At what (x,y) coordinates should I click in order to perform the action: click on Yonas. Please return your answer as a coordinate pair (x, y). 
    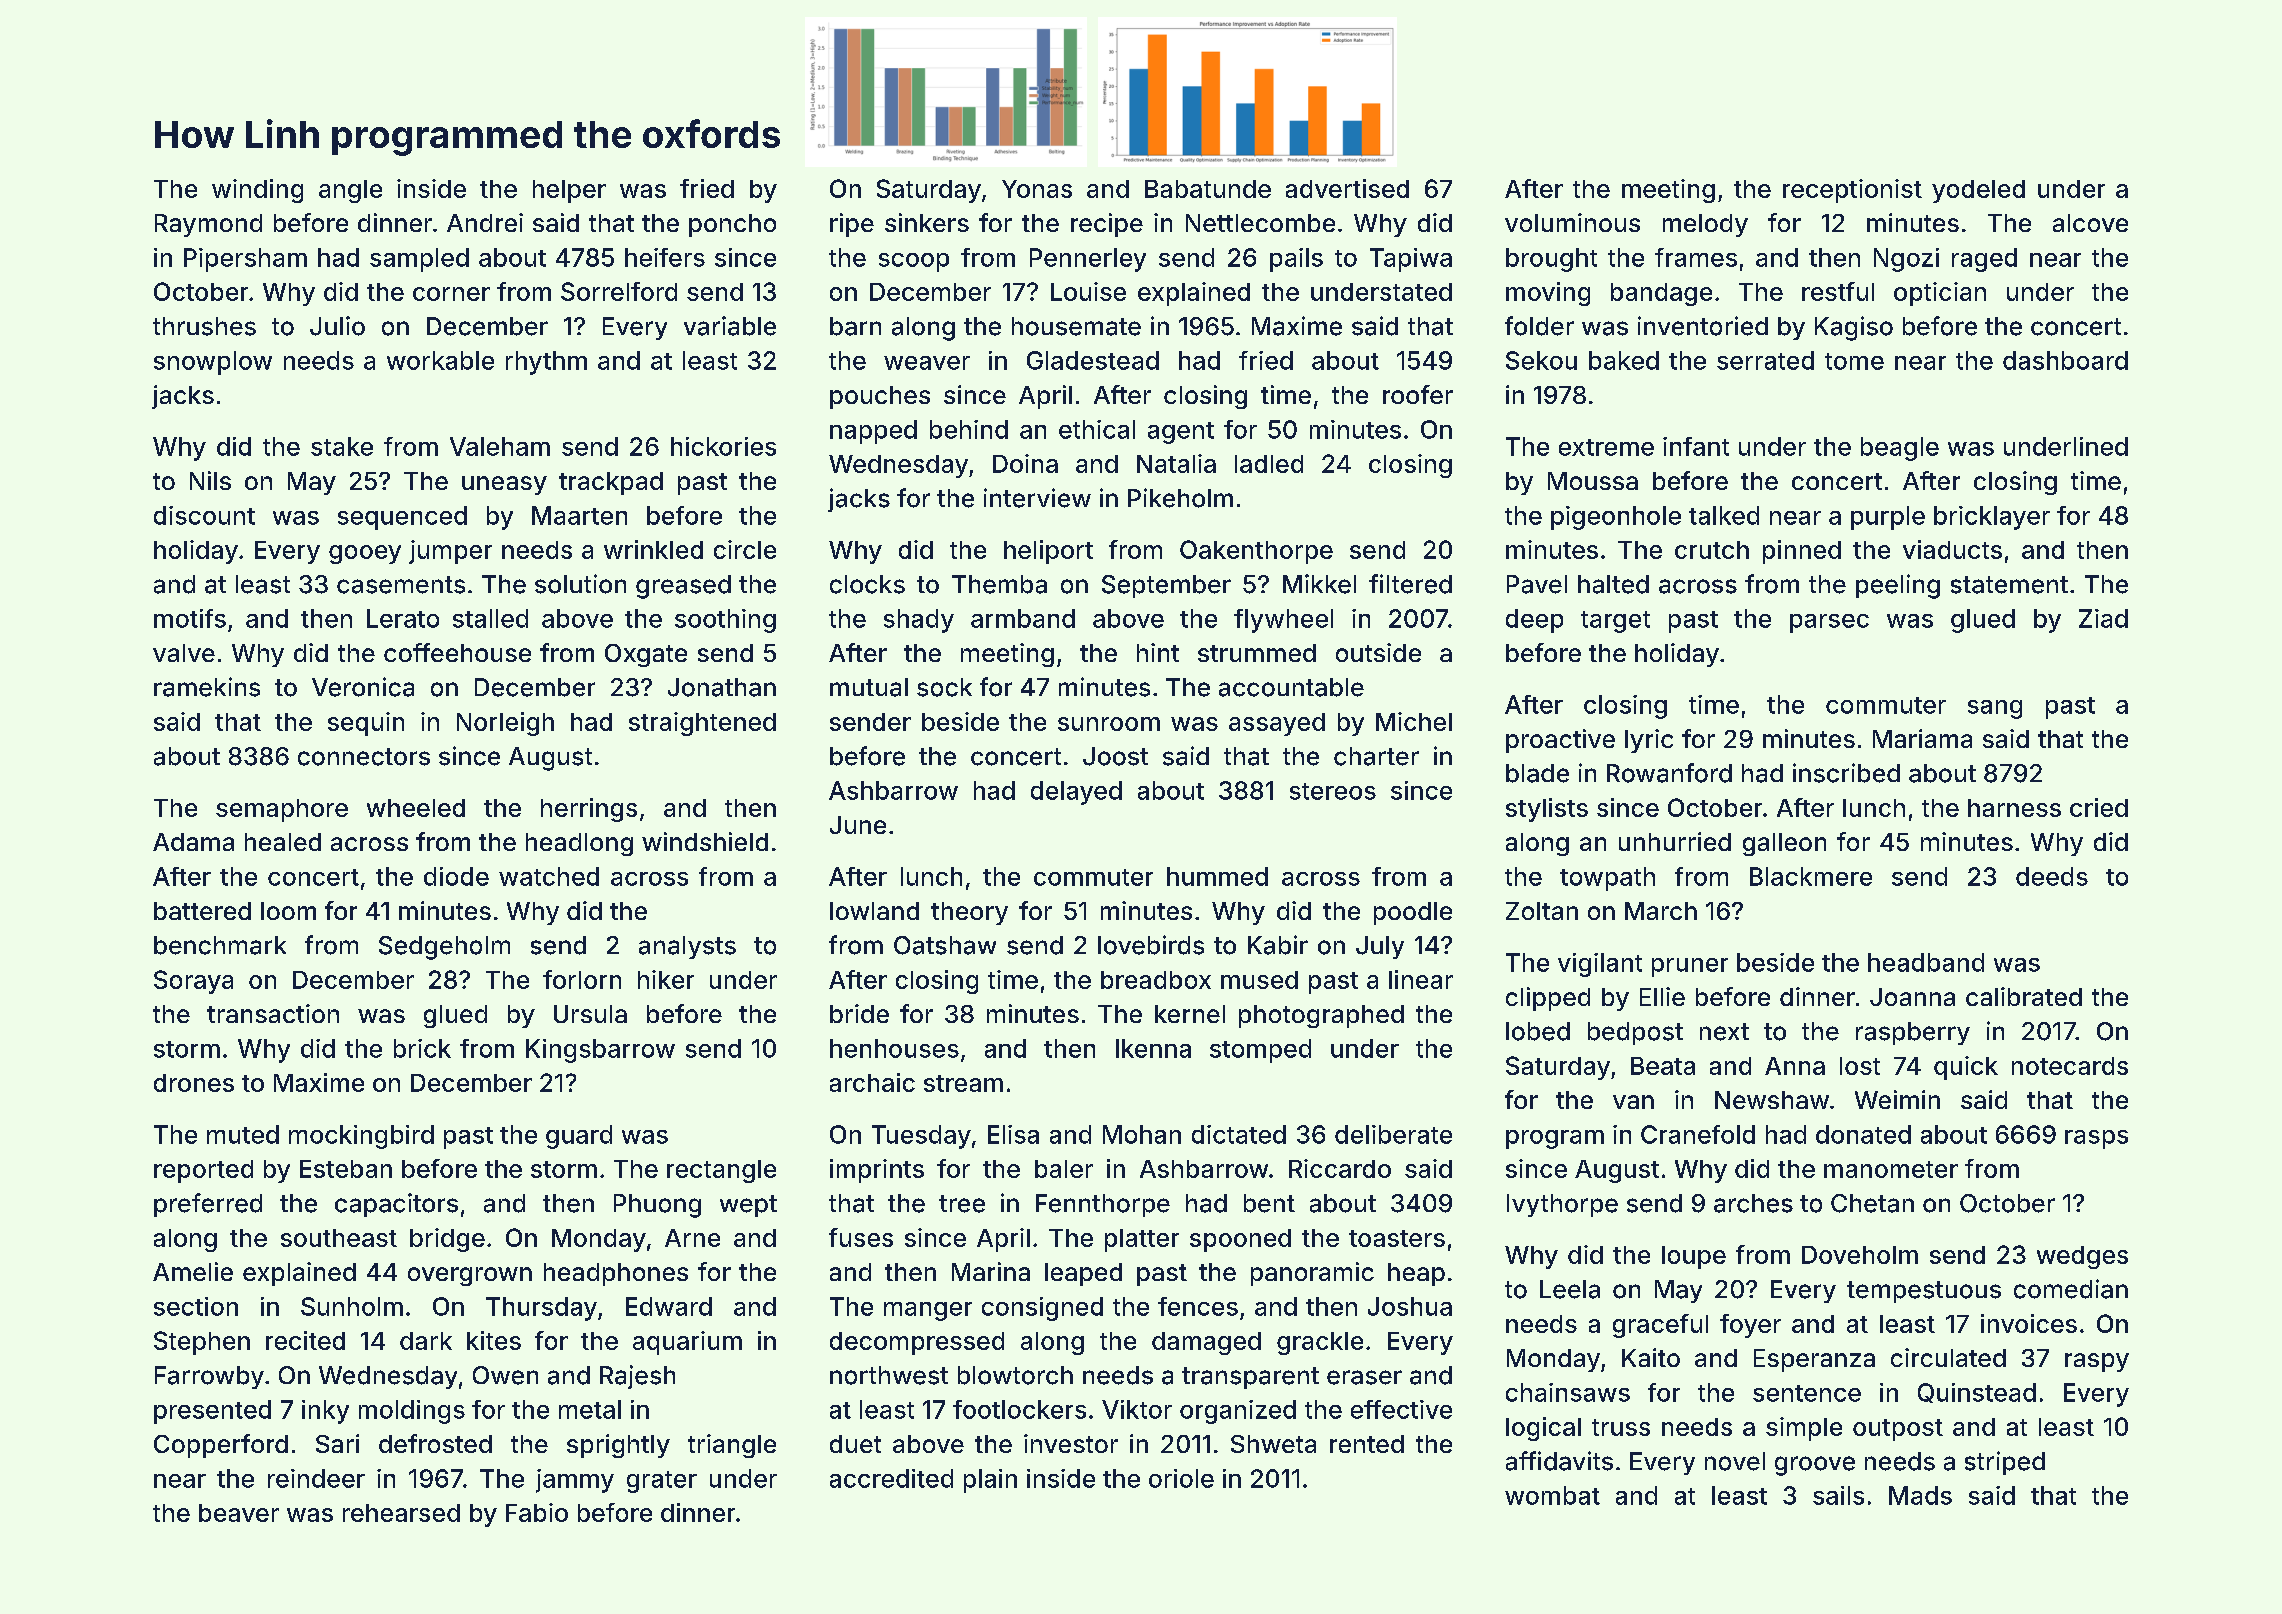
    Looking at the image, I should click on (1037, 189).
